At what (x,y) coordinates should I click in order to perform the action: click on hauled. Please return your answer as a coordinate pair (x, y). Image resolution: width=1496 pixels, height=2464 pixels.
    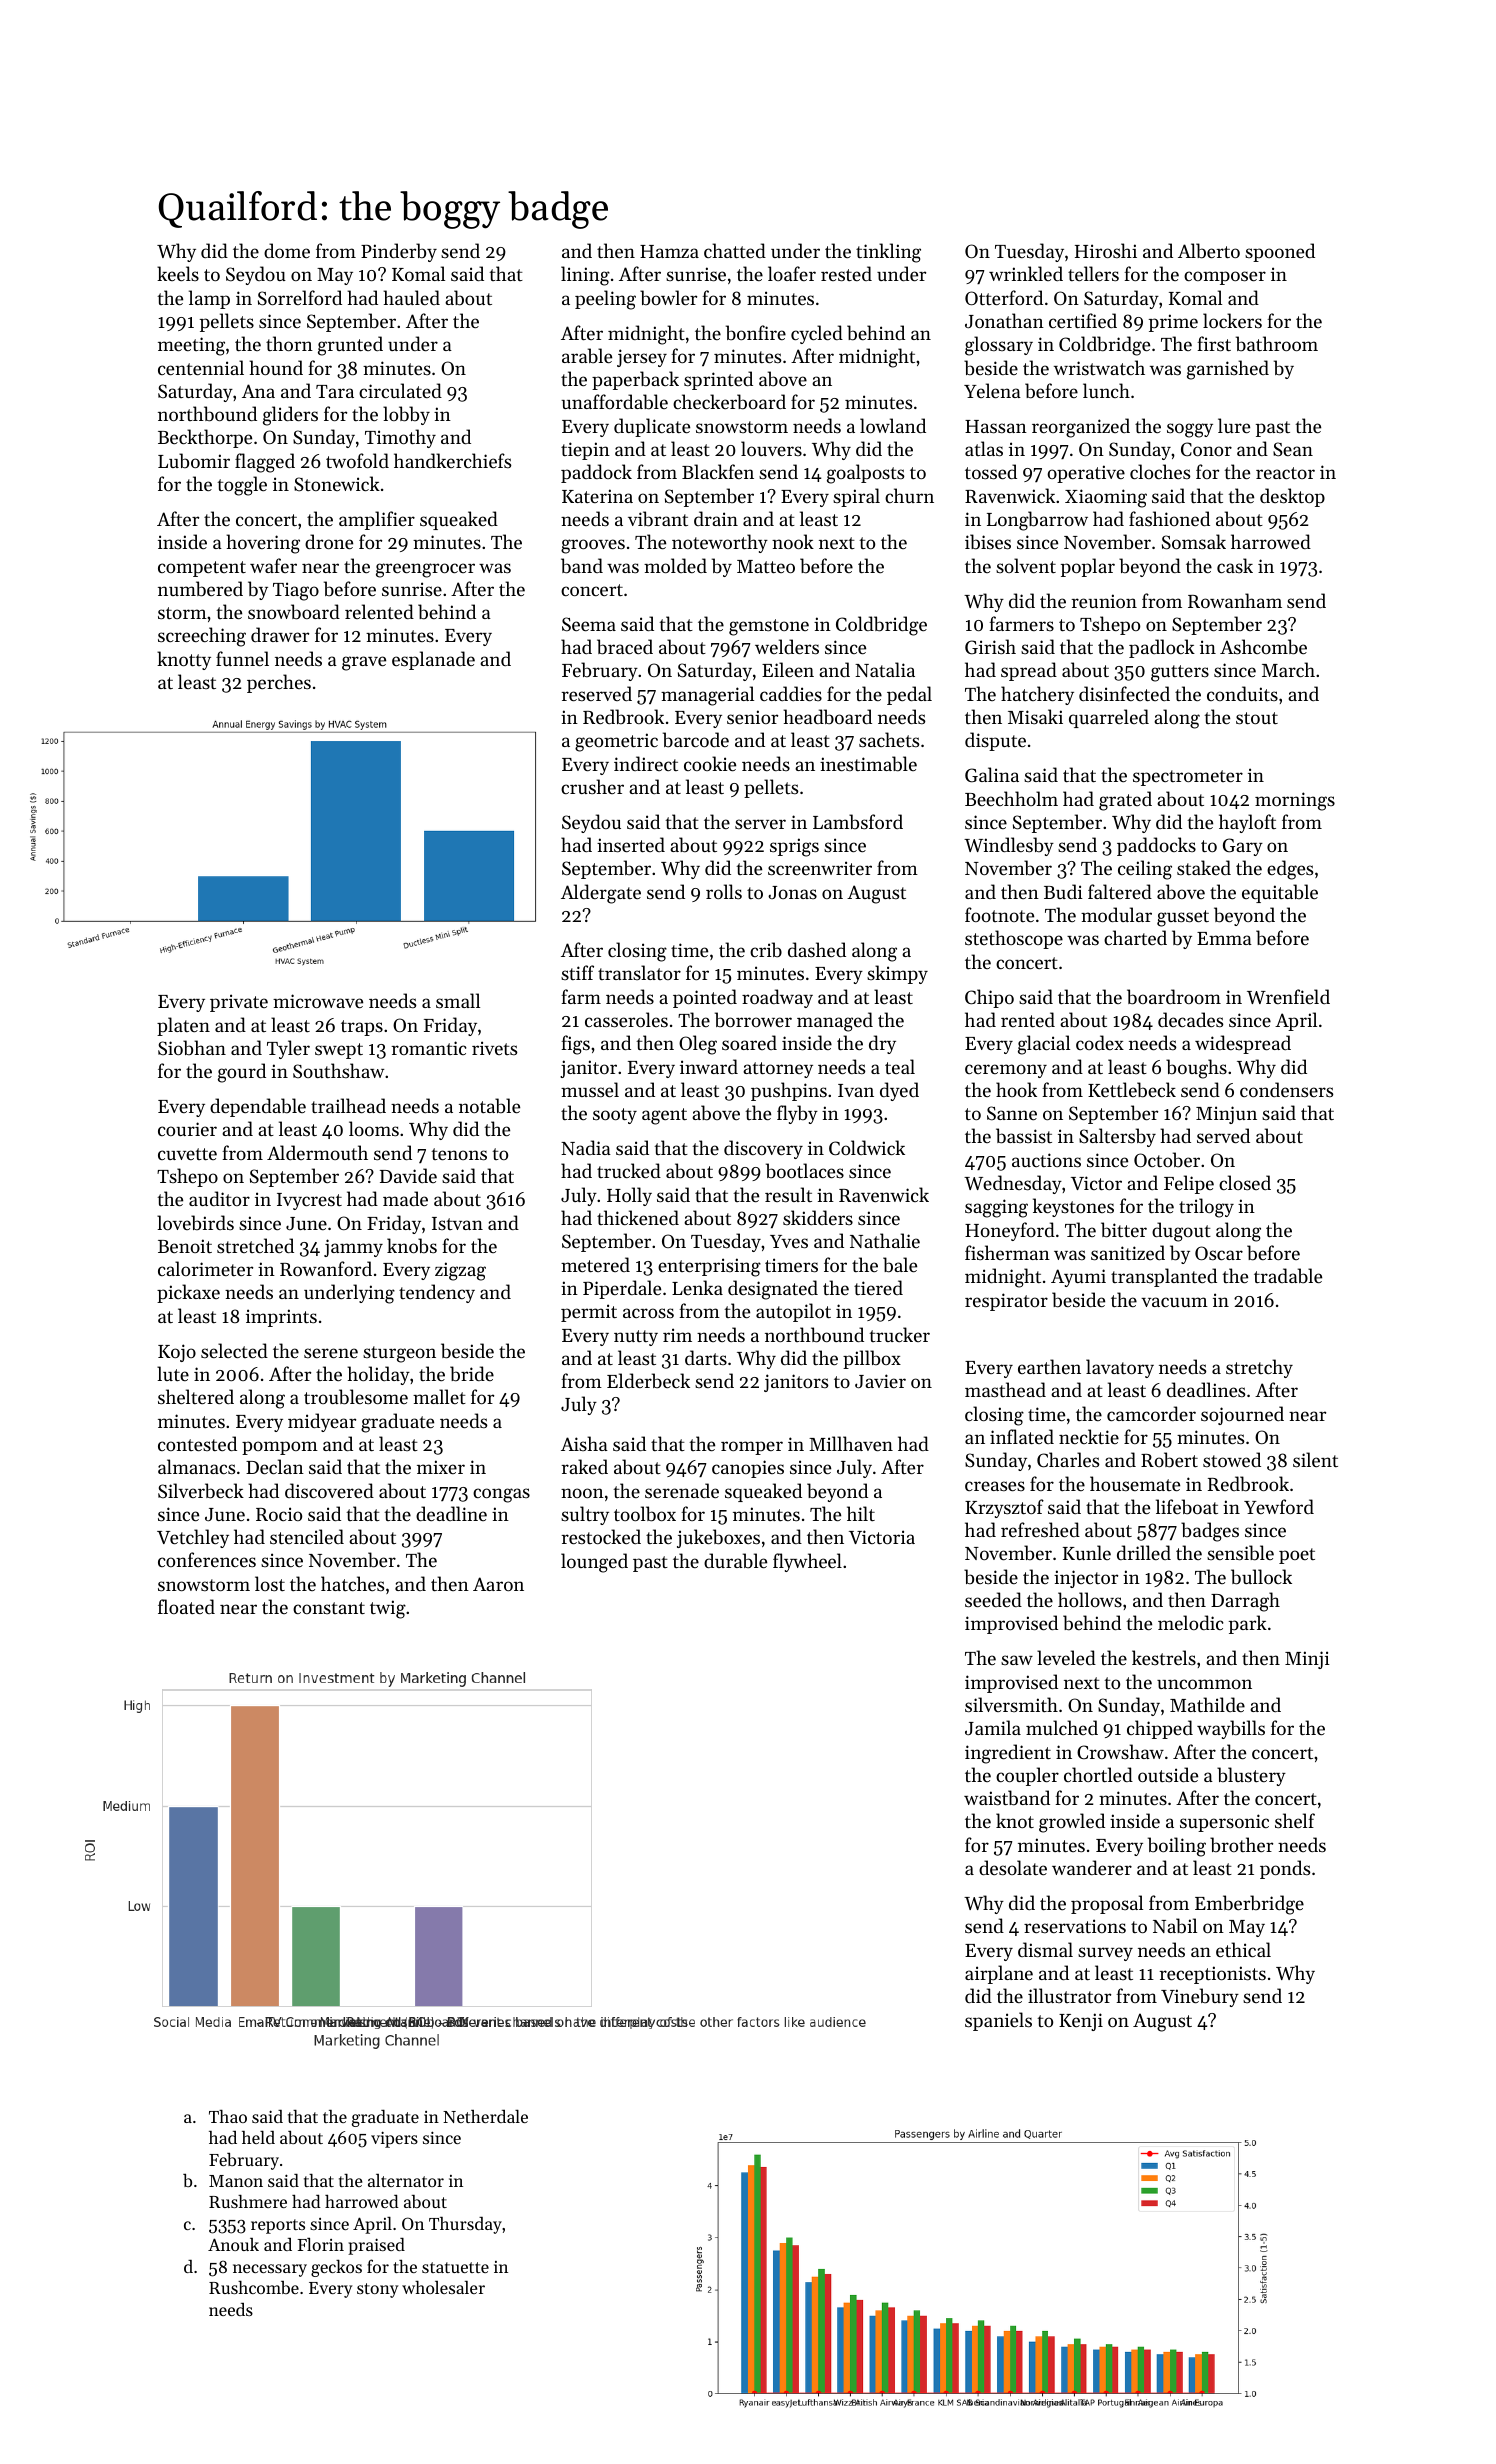
    Looking at the image, I should click on (411, 297).
